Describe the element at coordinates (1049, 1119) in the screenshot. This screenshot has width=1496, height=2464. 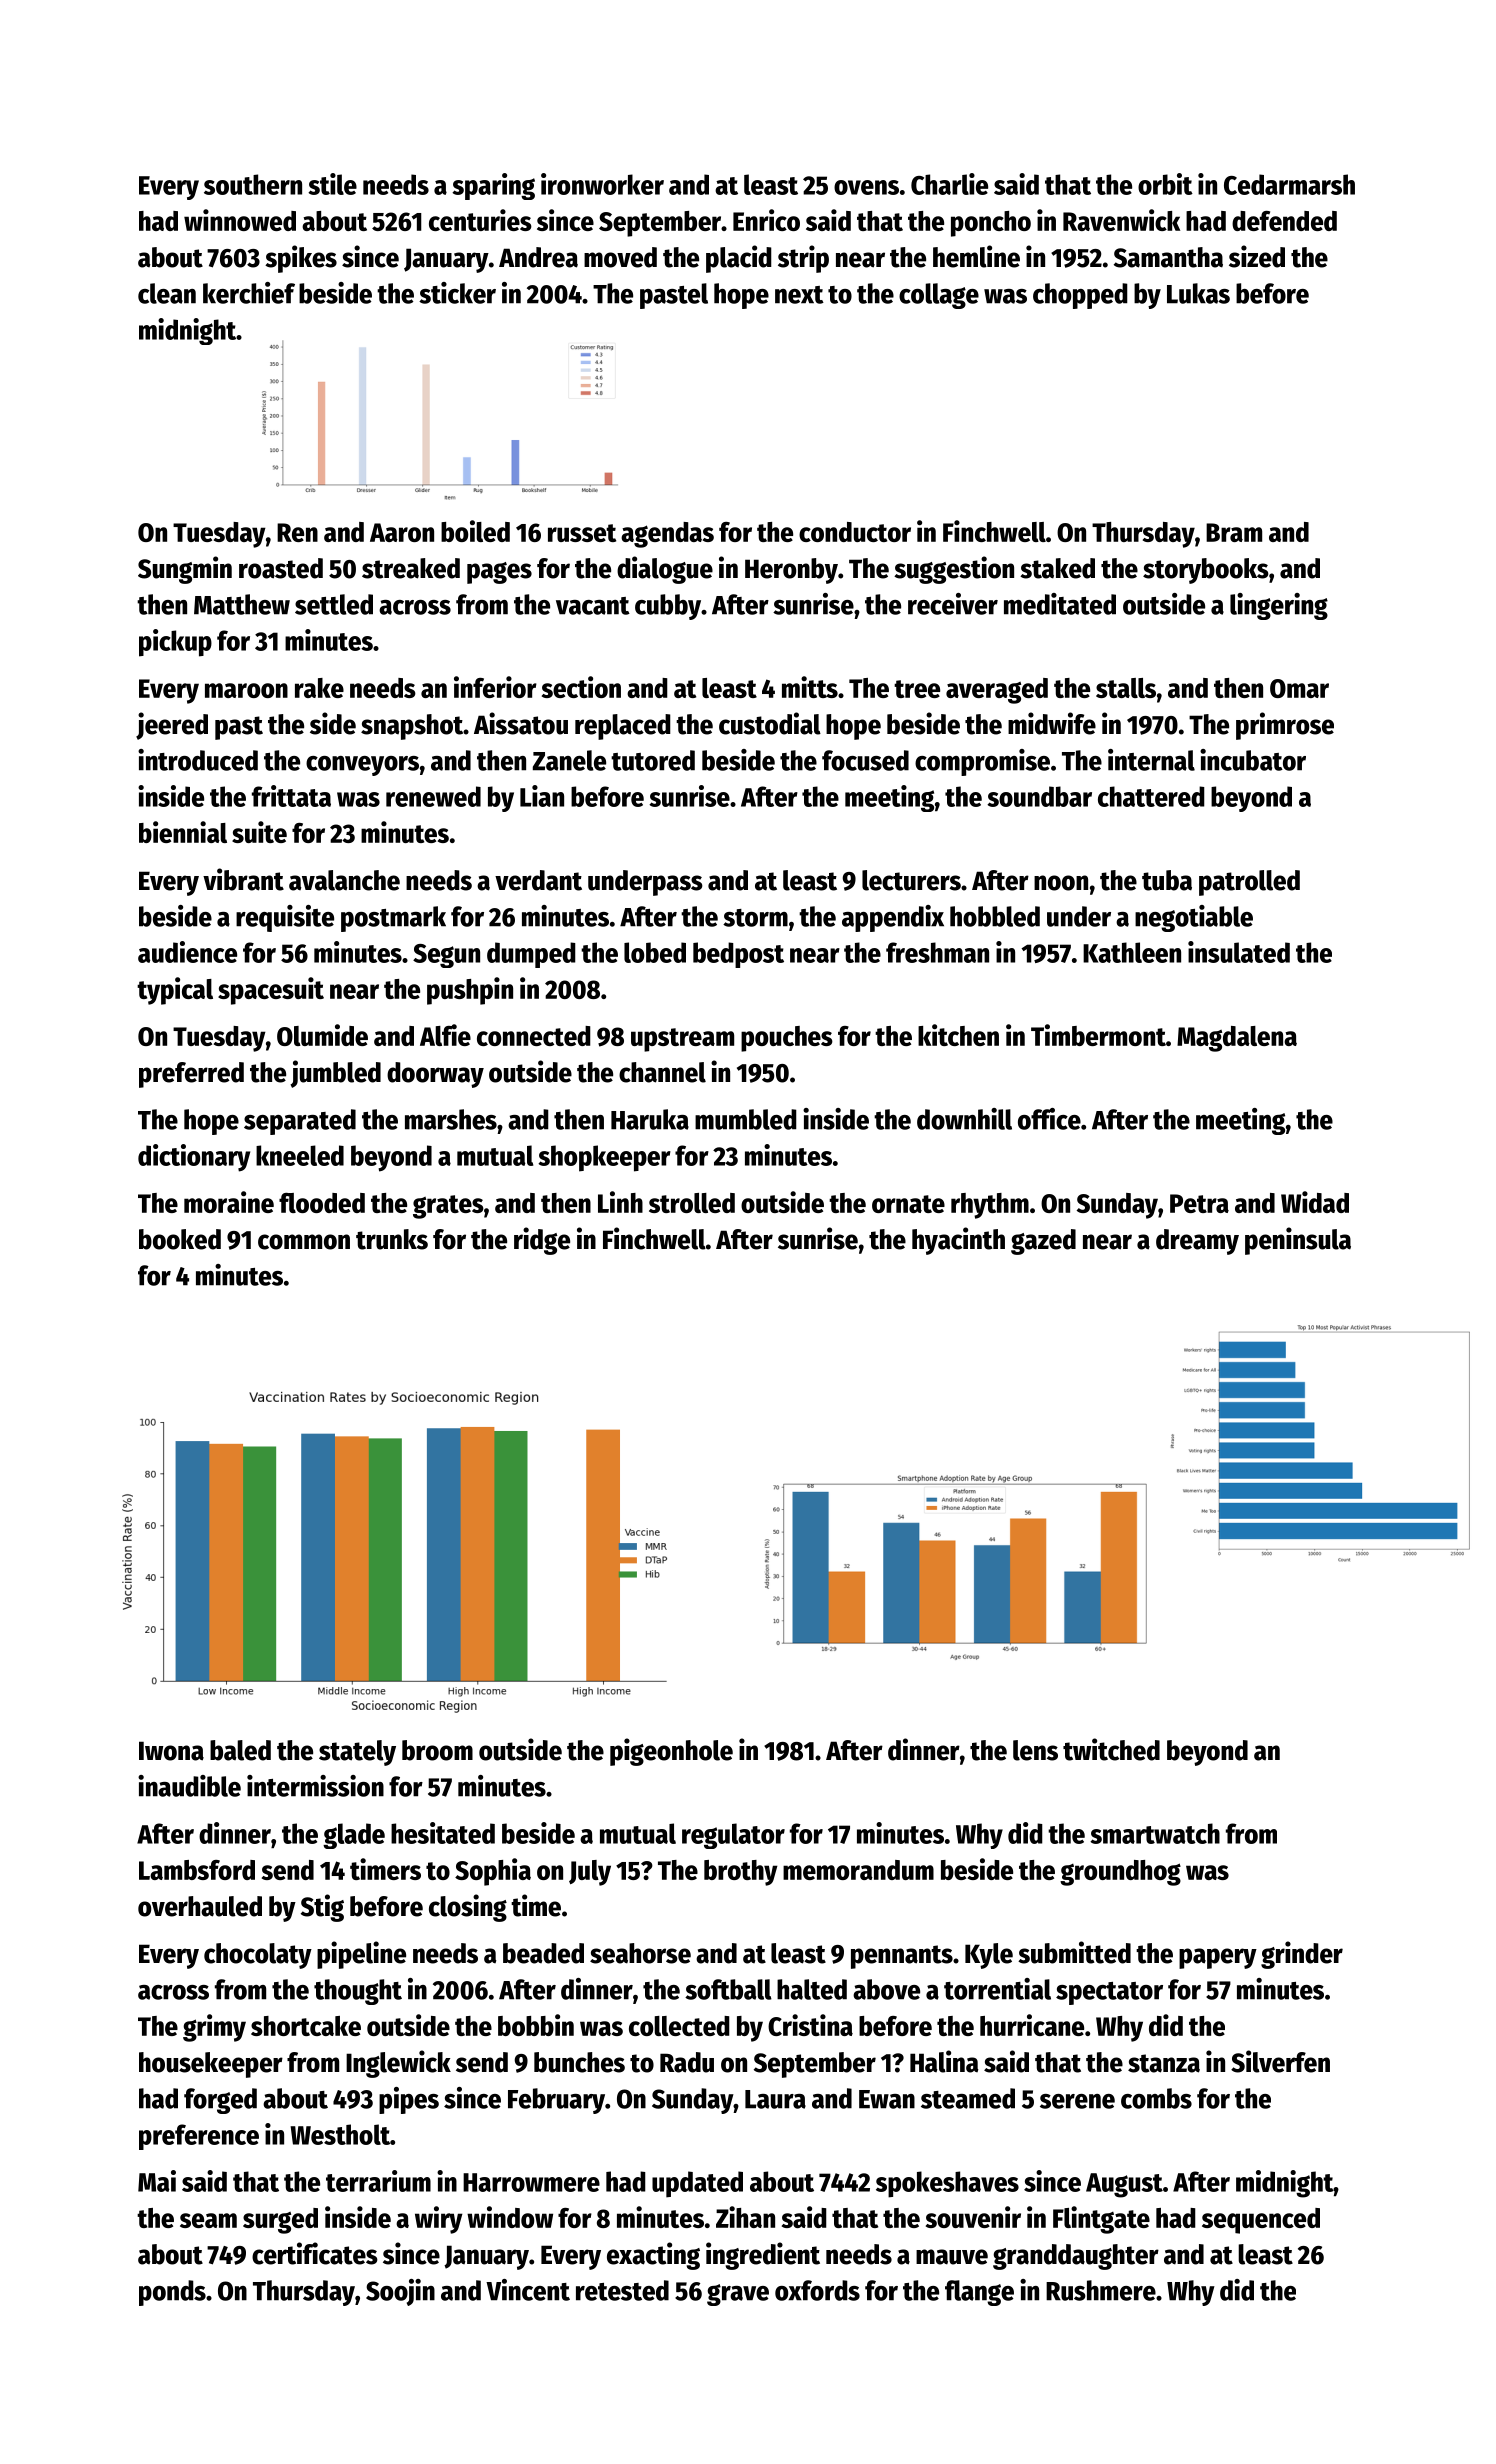
I see `office` at that location.
